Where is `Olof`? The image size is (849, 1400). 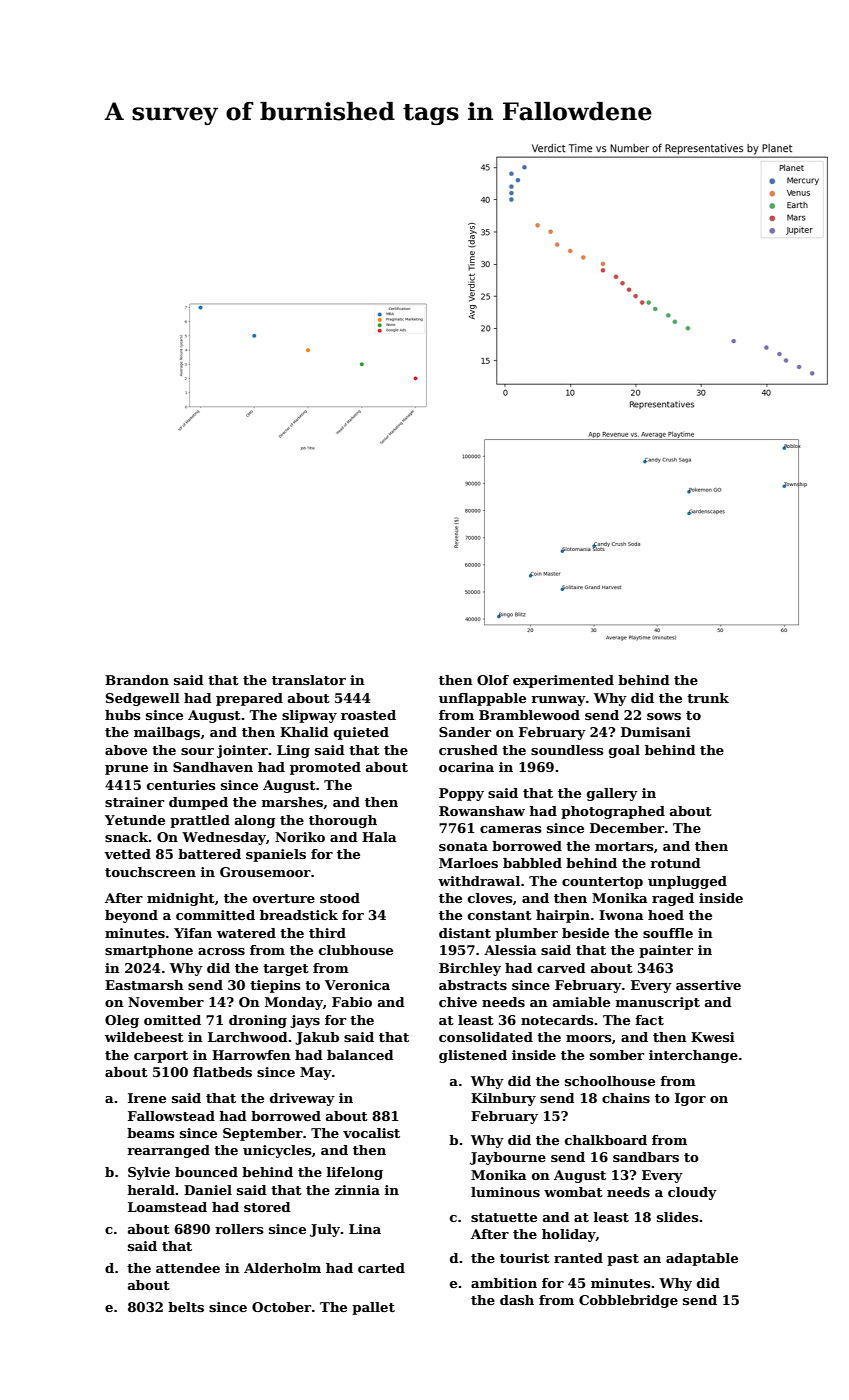
Olof is located at coordinates (493, 680).
